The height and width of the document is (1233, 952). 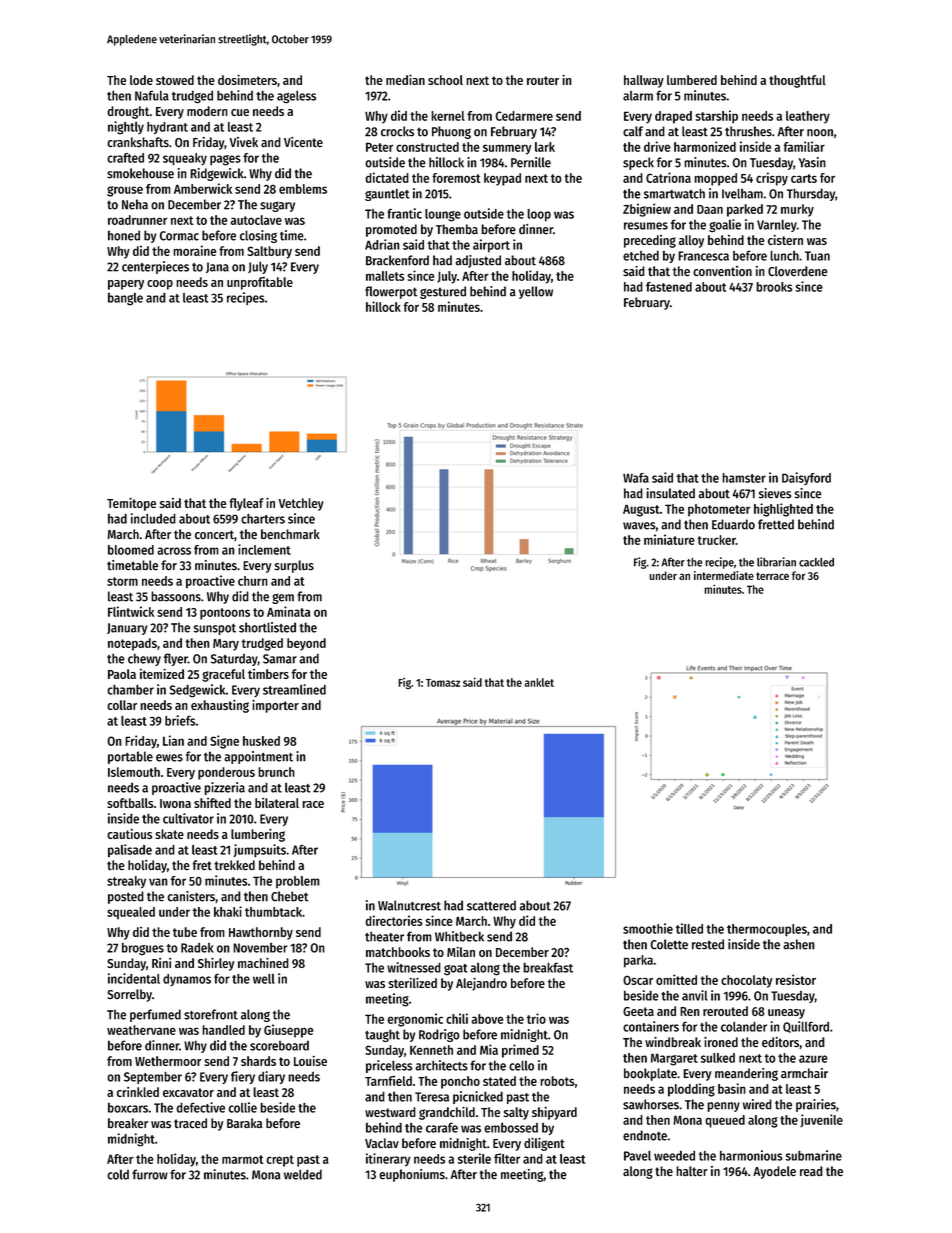 I want to click on machined, so click(x=263, y=963).
